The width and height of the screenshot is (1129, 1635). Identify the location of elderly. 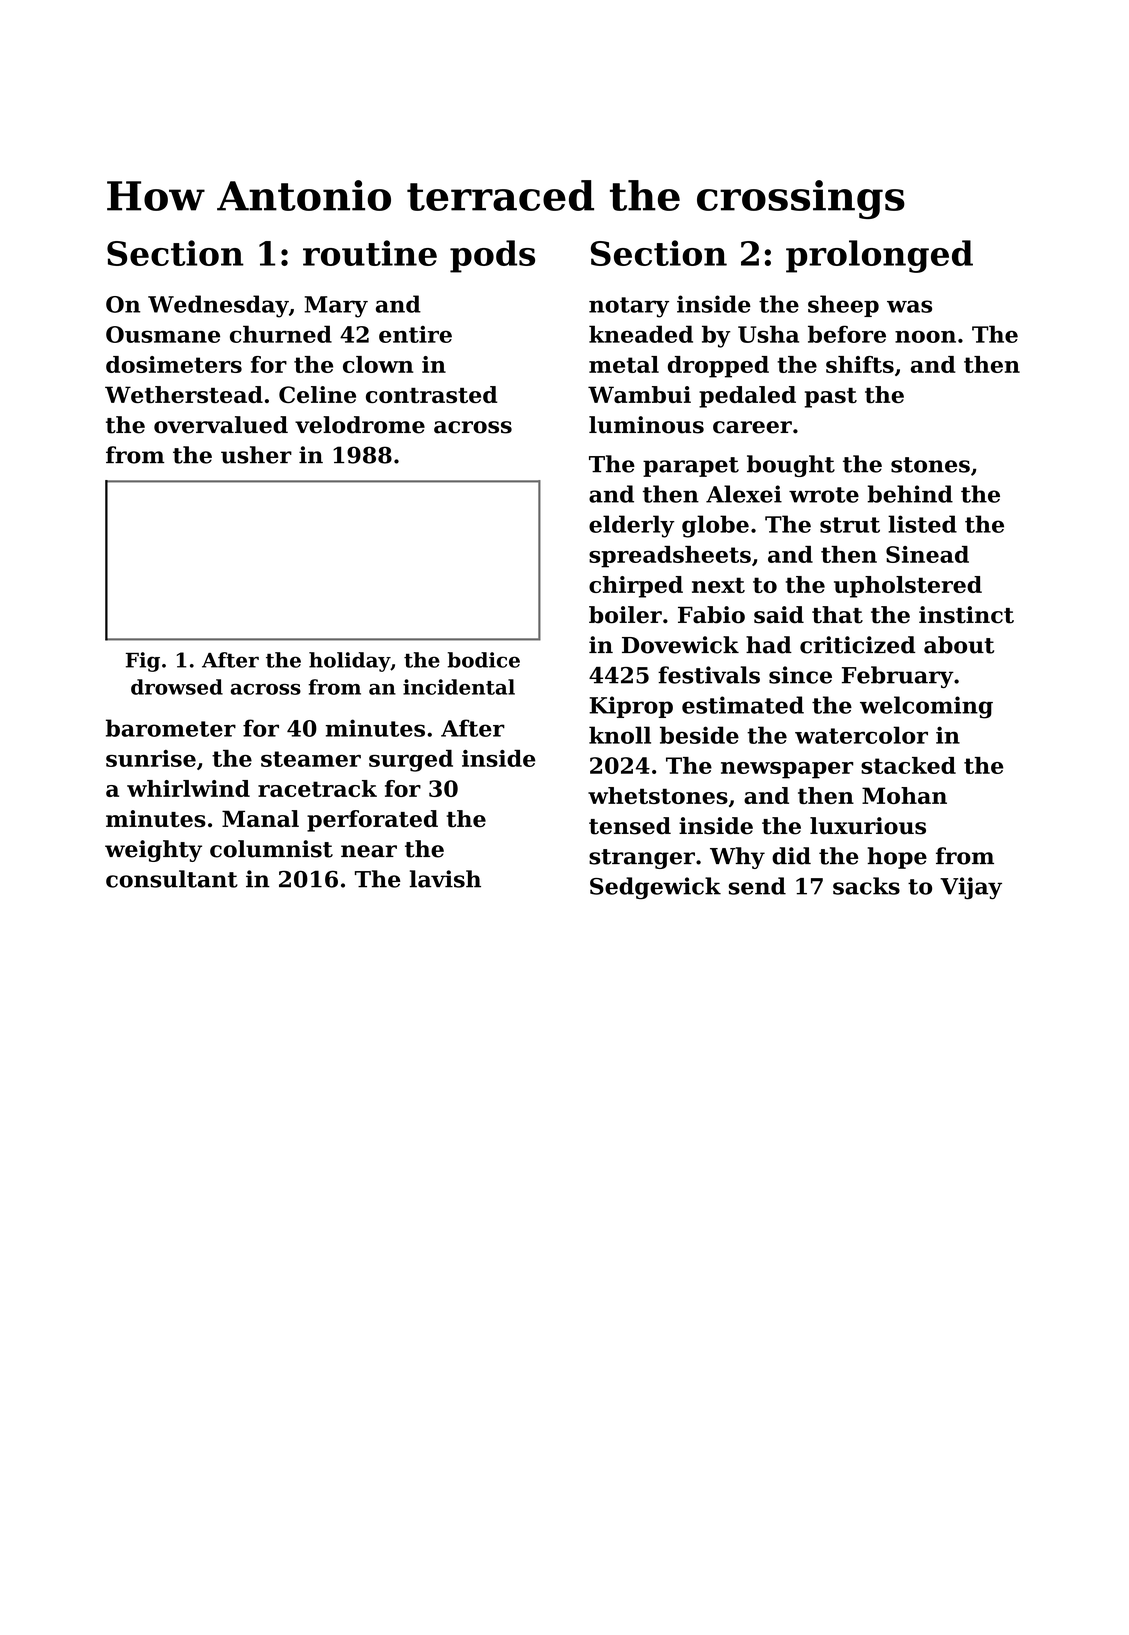
(631, 526).
